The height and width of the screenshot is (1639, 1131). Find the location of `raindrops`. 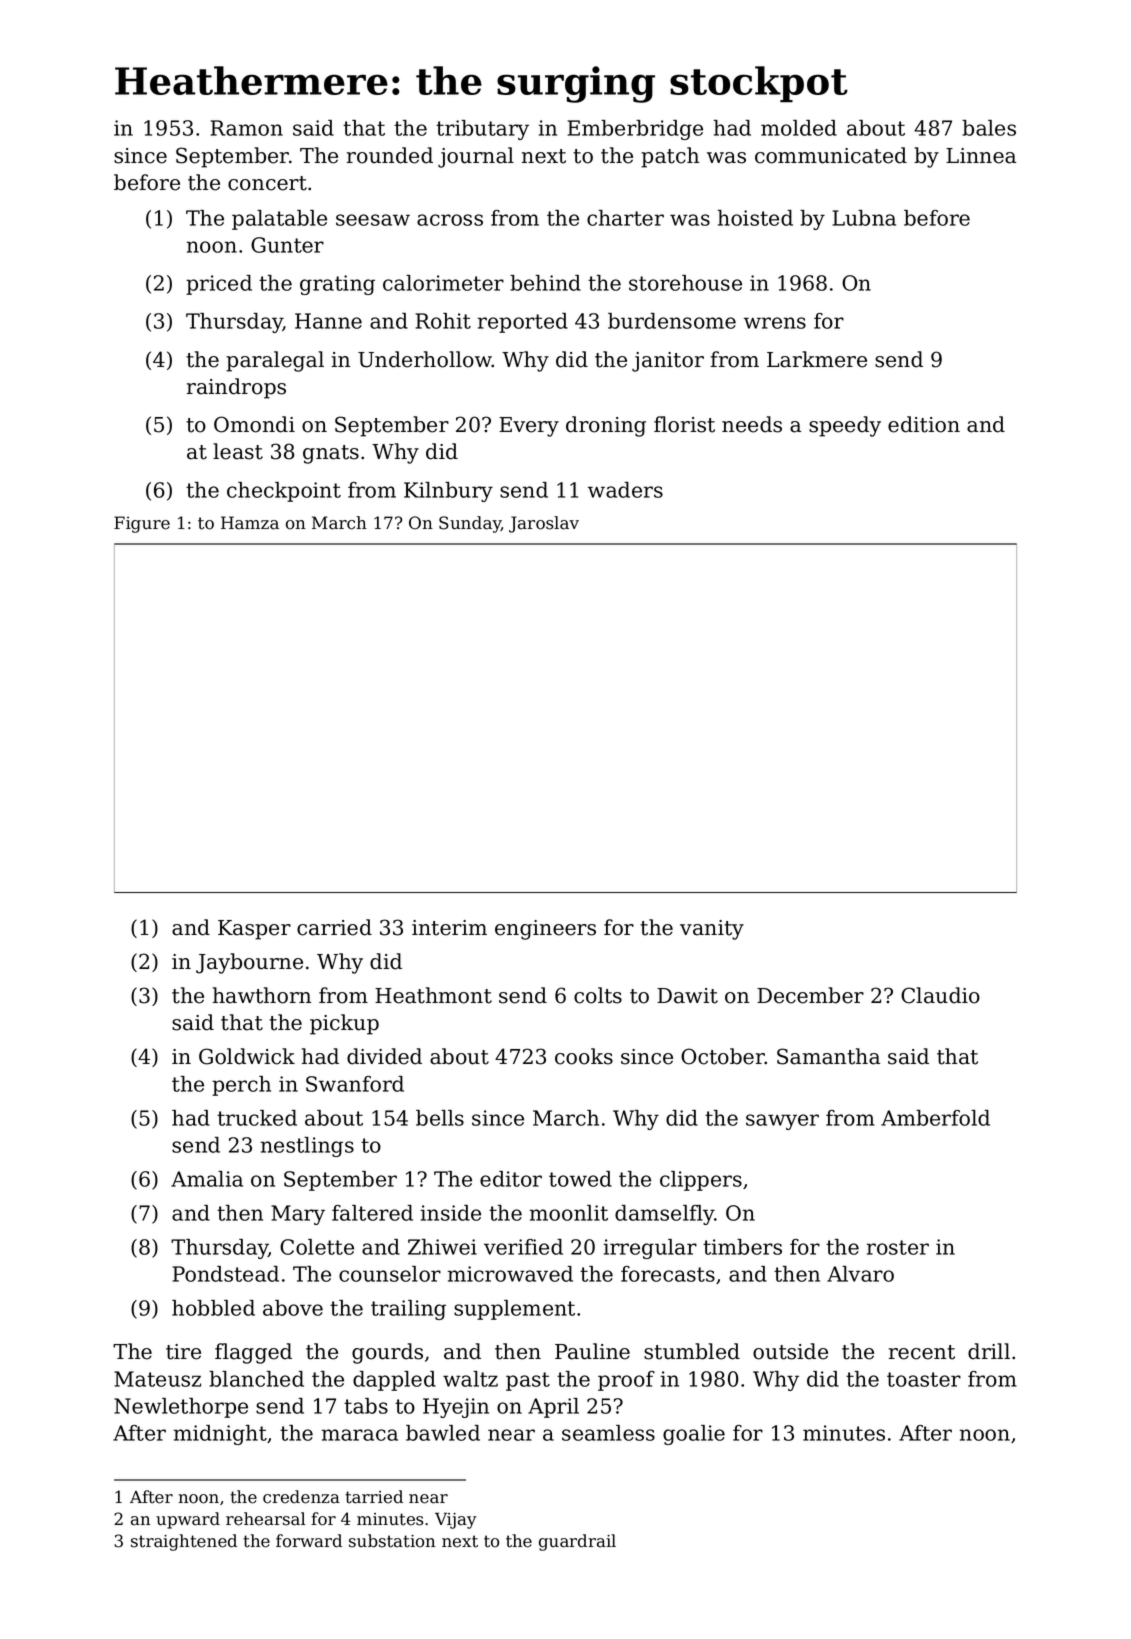

raindrops is located at coordinates (236, 388).
